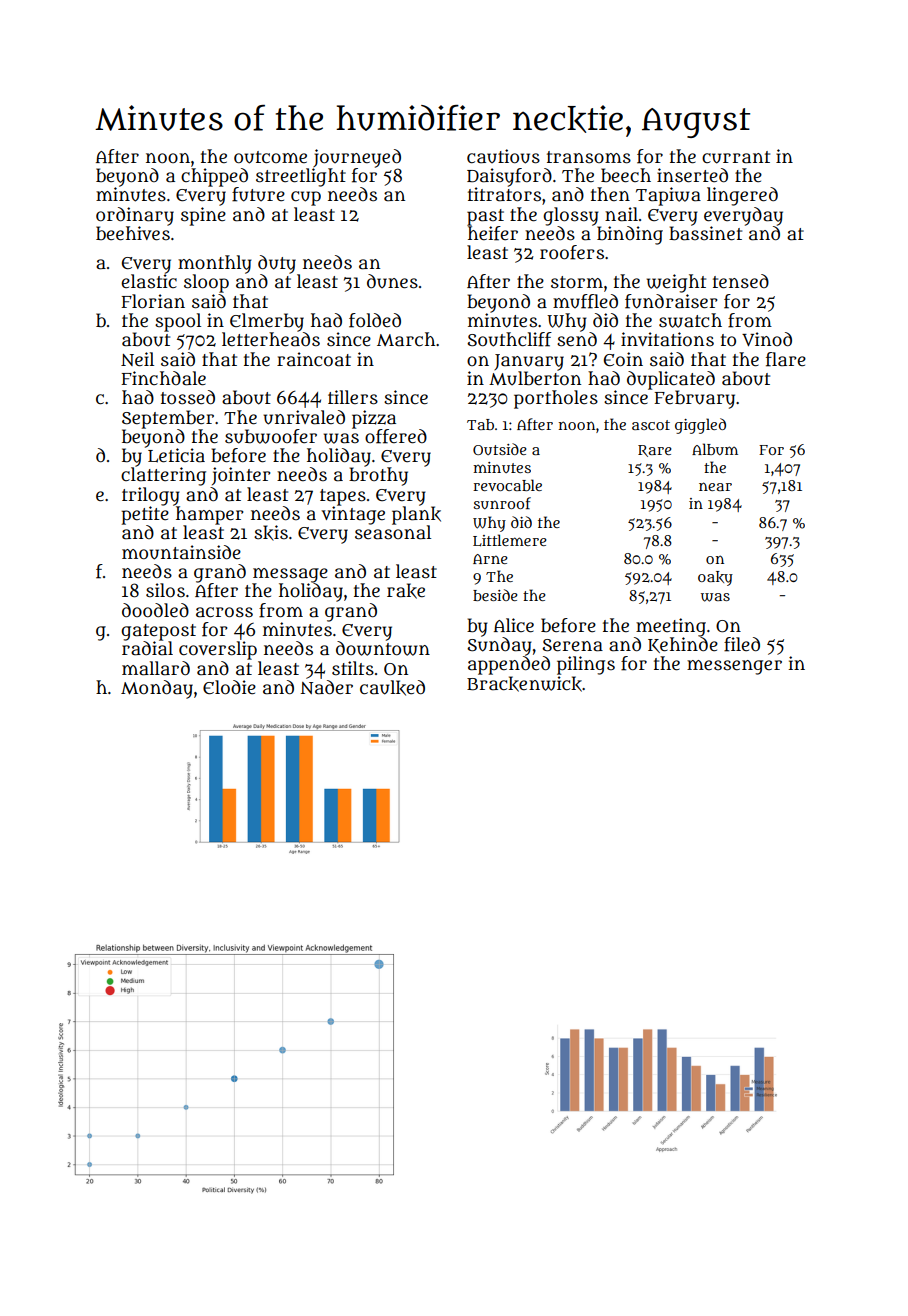  I want to click on lingered, so click(742, 196).
